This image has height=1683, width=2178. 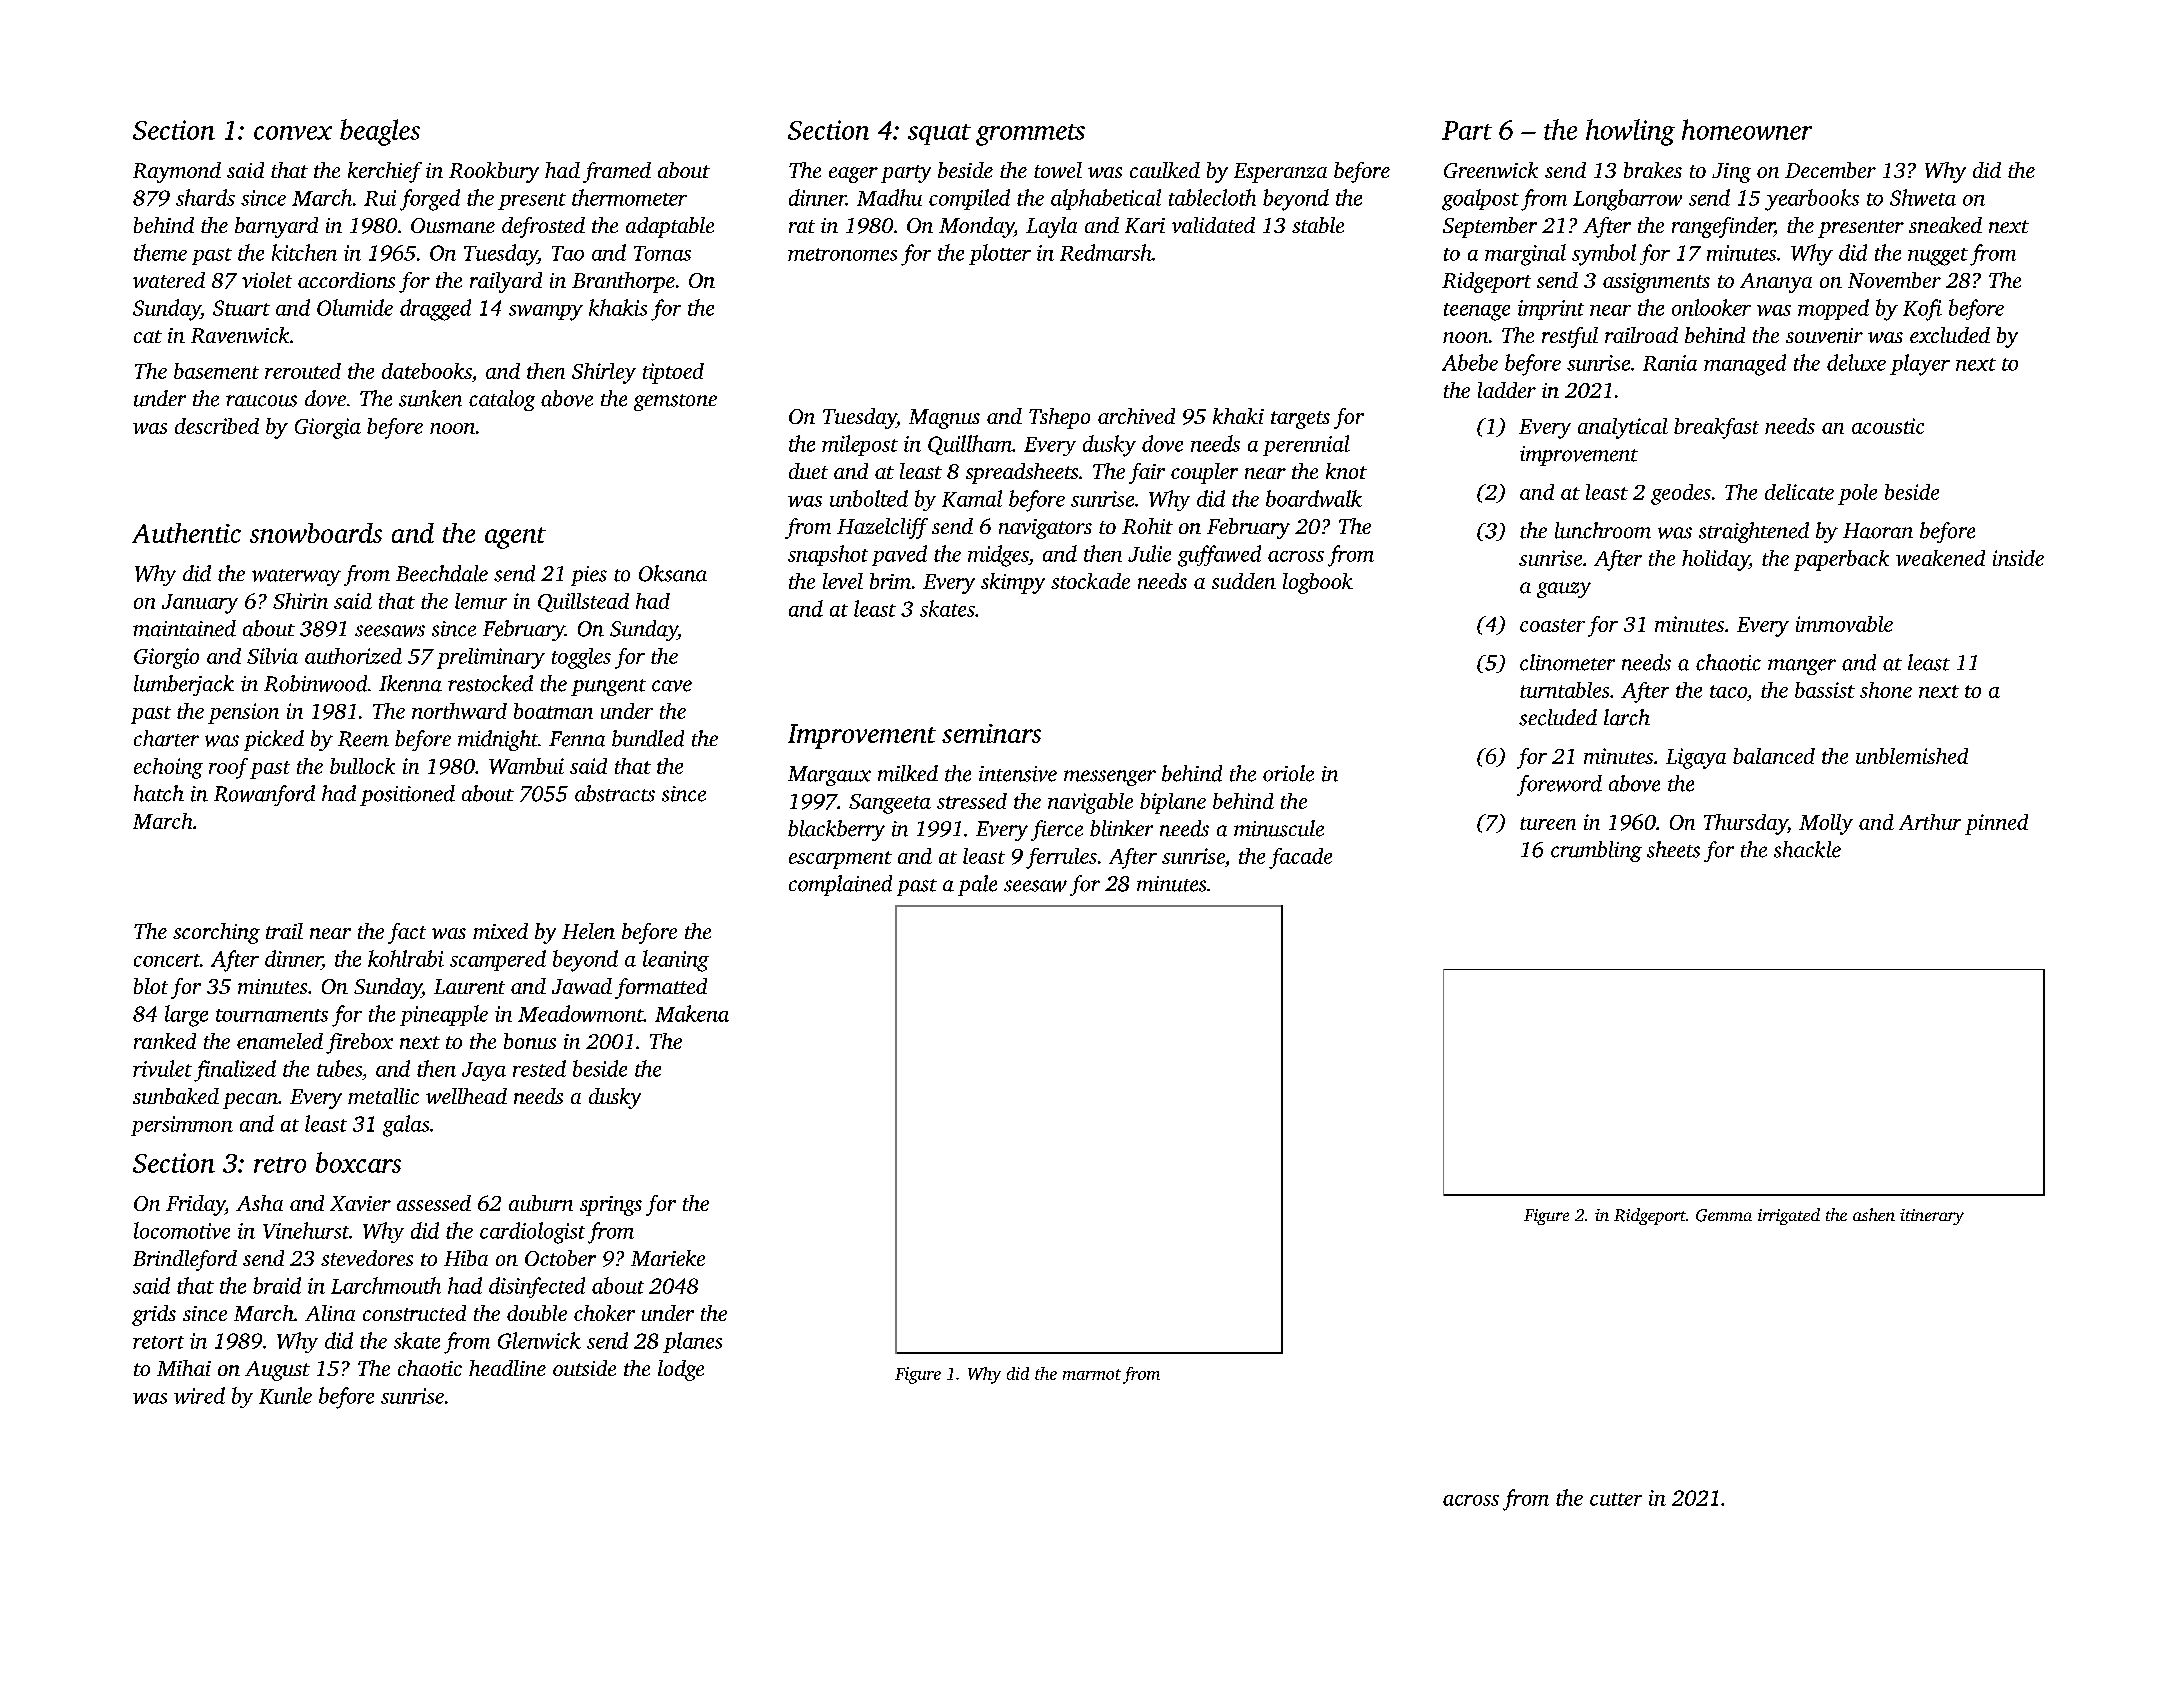 I want to click on framed, so click(x=617, y=172).
